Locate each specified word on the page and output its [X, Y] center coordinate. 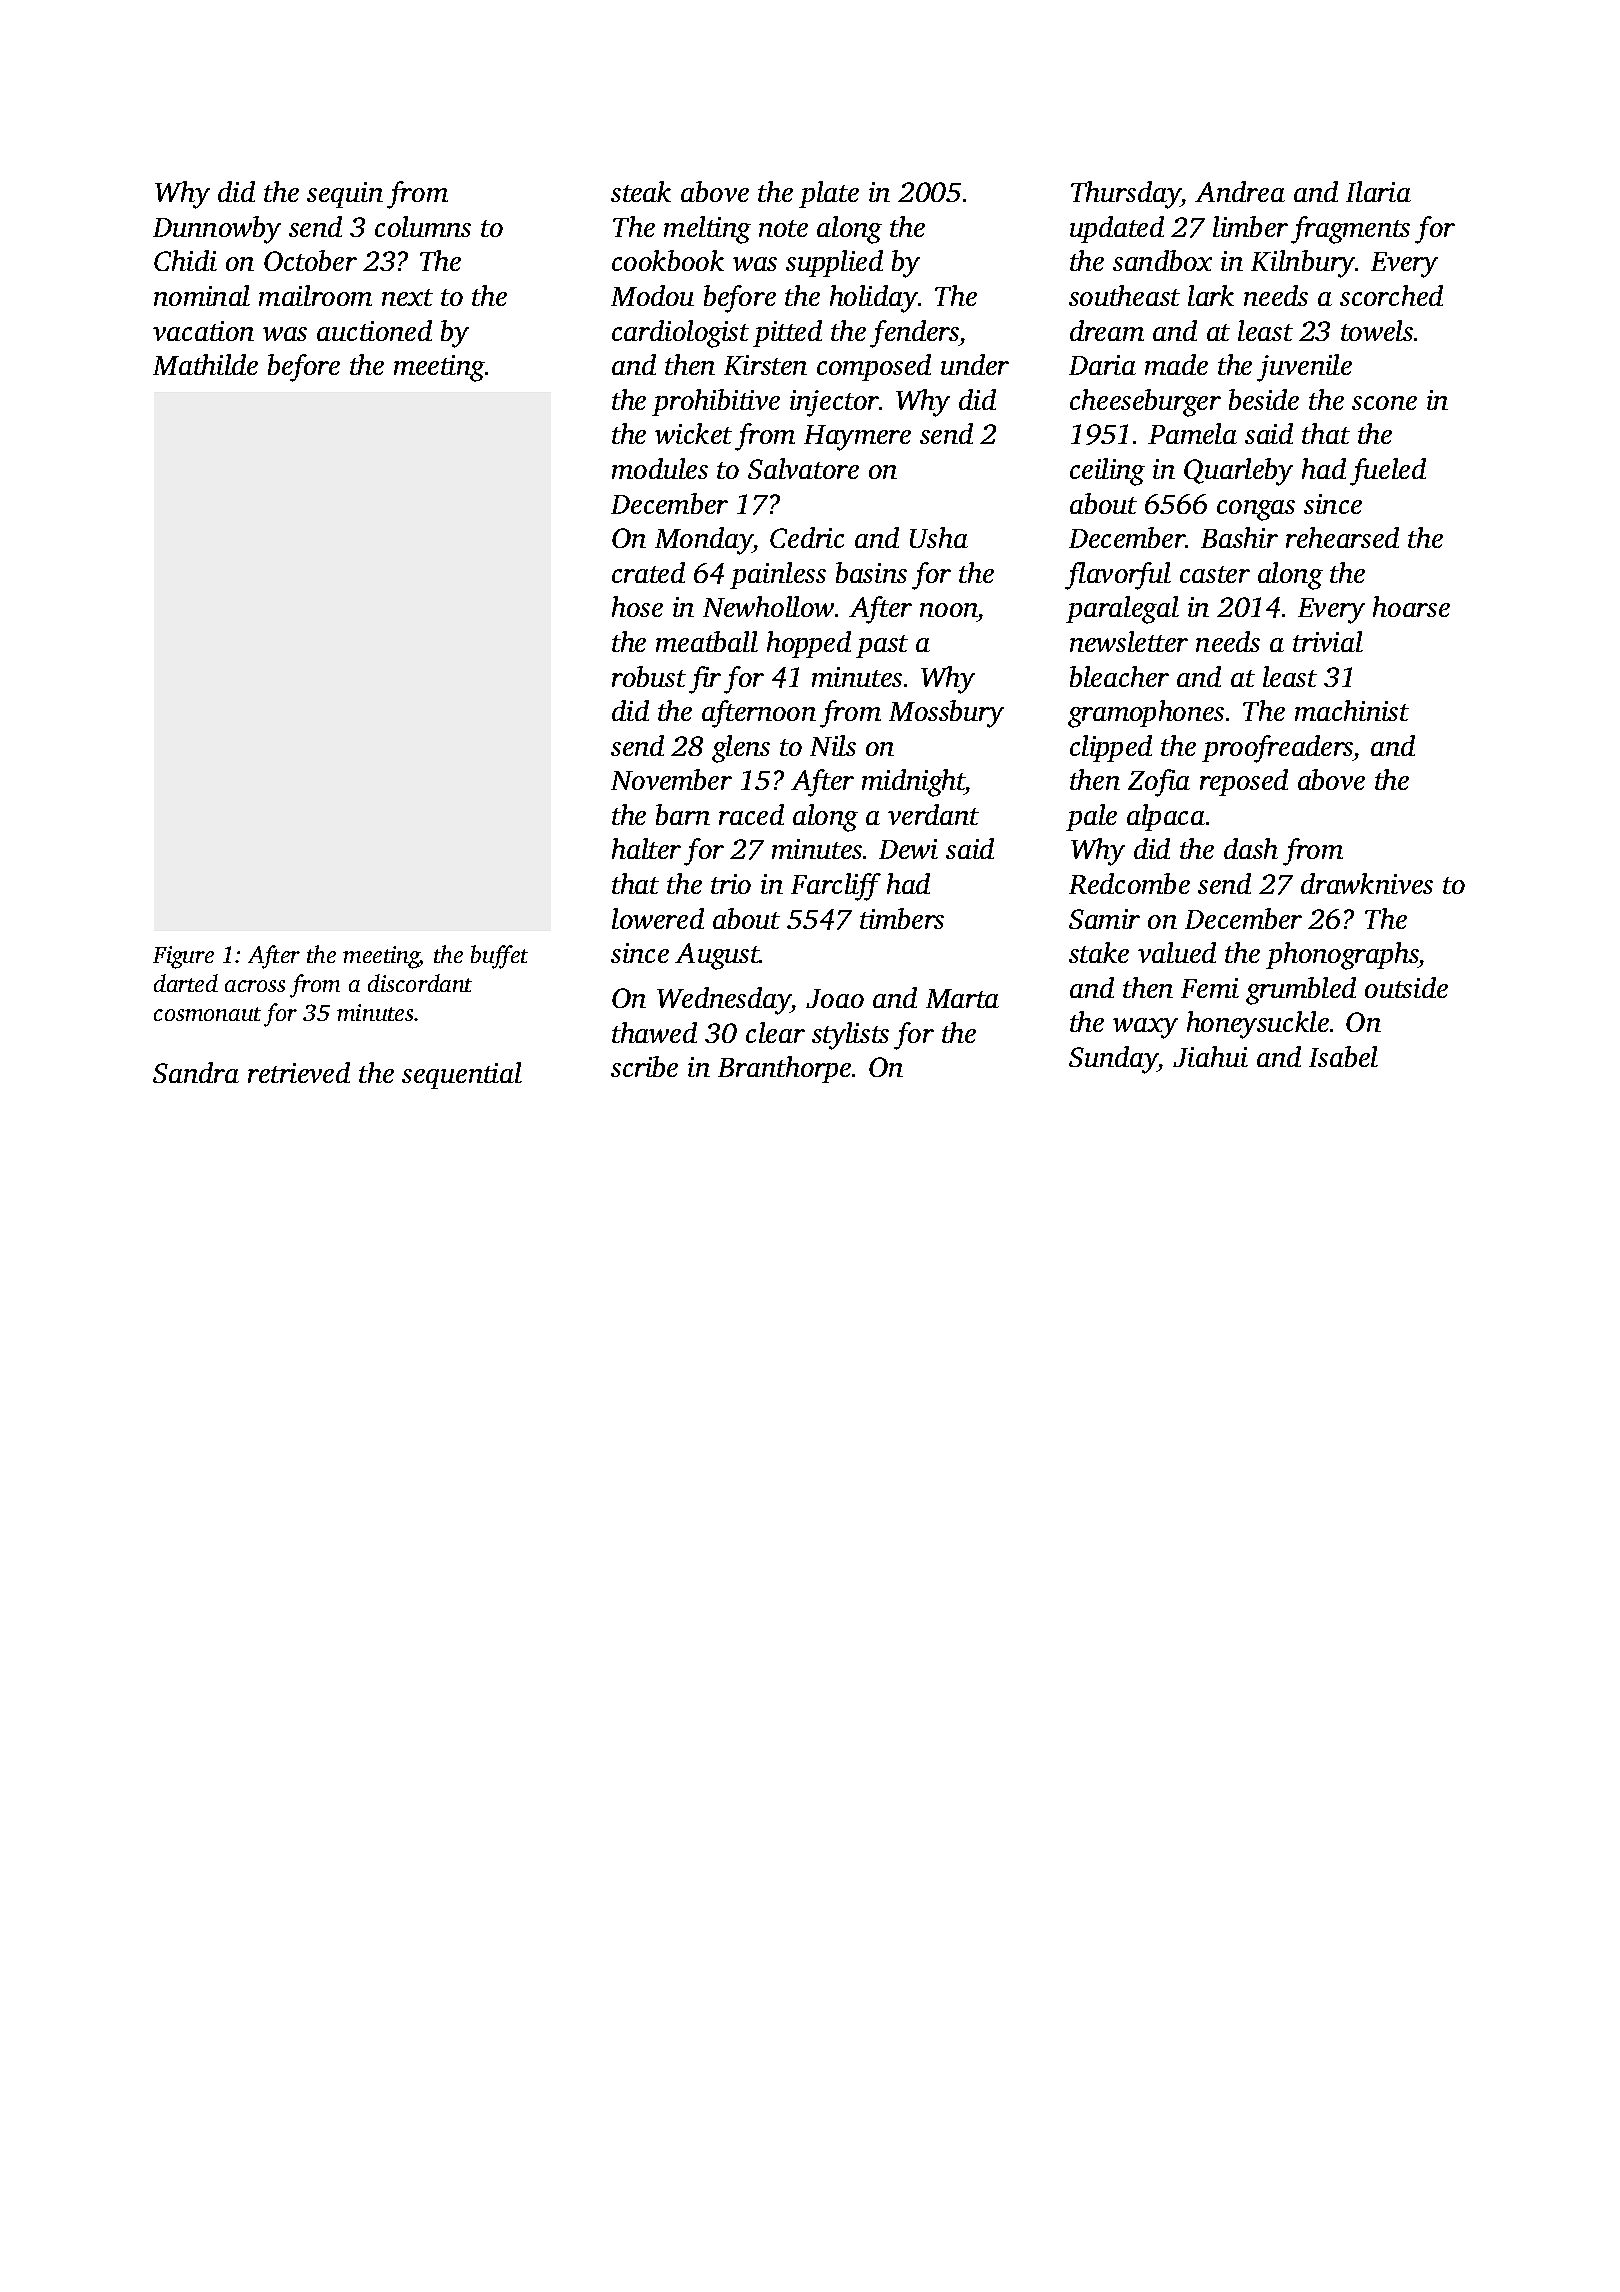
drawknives [1367, 883]
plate [829, 194]
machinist [1352, 710]
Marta [962, 998]
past [882, 646]
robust [649, 676]
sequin [345, 195]
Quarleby [1238, 472]
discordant [420, 983]
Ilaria [1378, 191]
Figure [183, 957]
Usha [939, 537]
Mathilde [205, 364]
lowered [658, 918]
